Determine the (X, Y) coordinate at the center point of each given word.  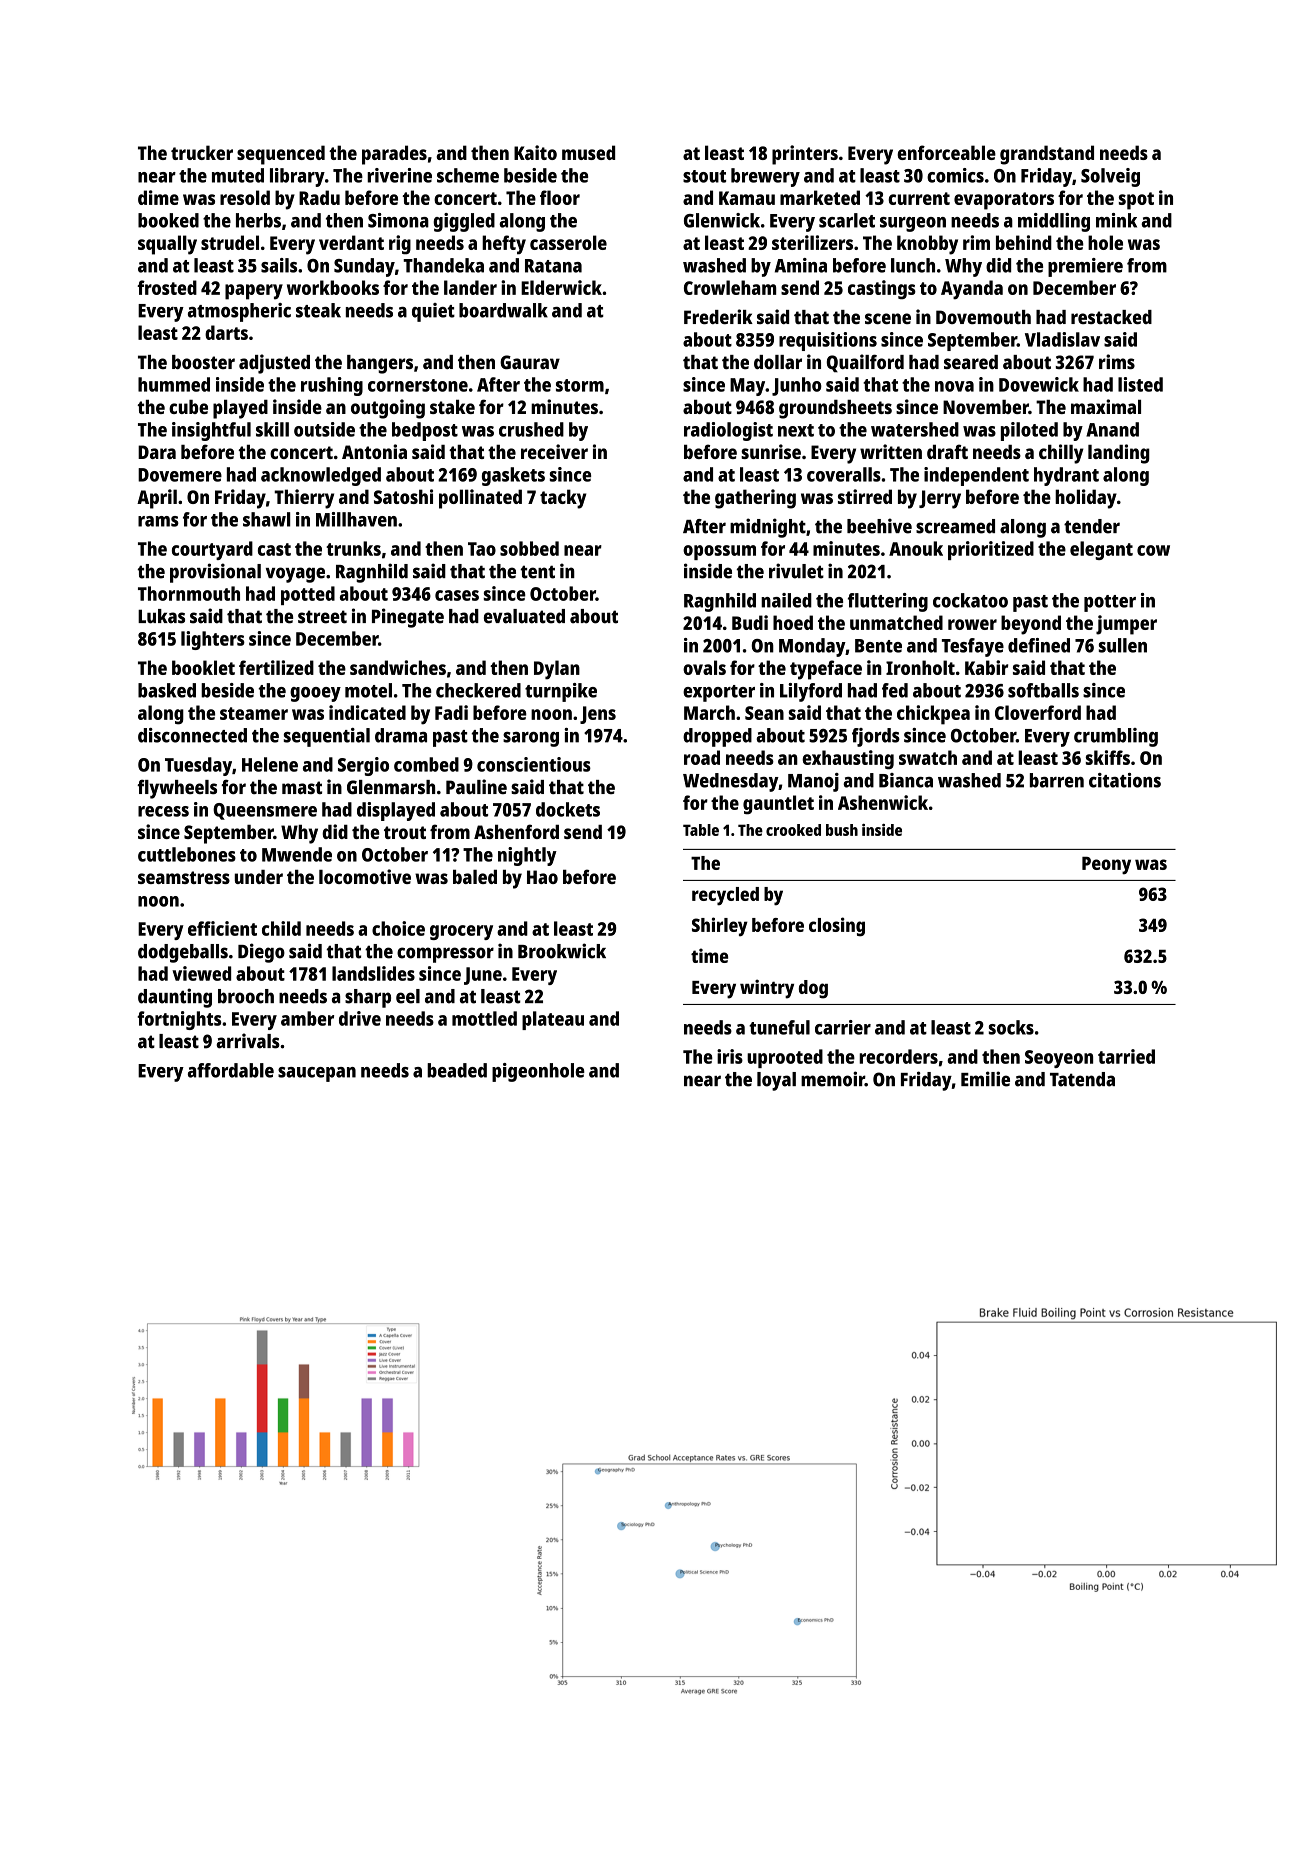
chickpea (933, 715)
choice (398, 928)
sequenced (281, 155)
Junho (797, 386)
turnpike (561, 692)
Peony (1106, 866)
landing (1119, 454)
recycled (725, 896)
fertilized (276, 667)
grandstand (1047, 155)
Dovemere (180, 475)
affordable (231, 1070)
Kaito (535, 152)
